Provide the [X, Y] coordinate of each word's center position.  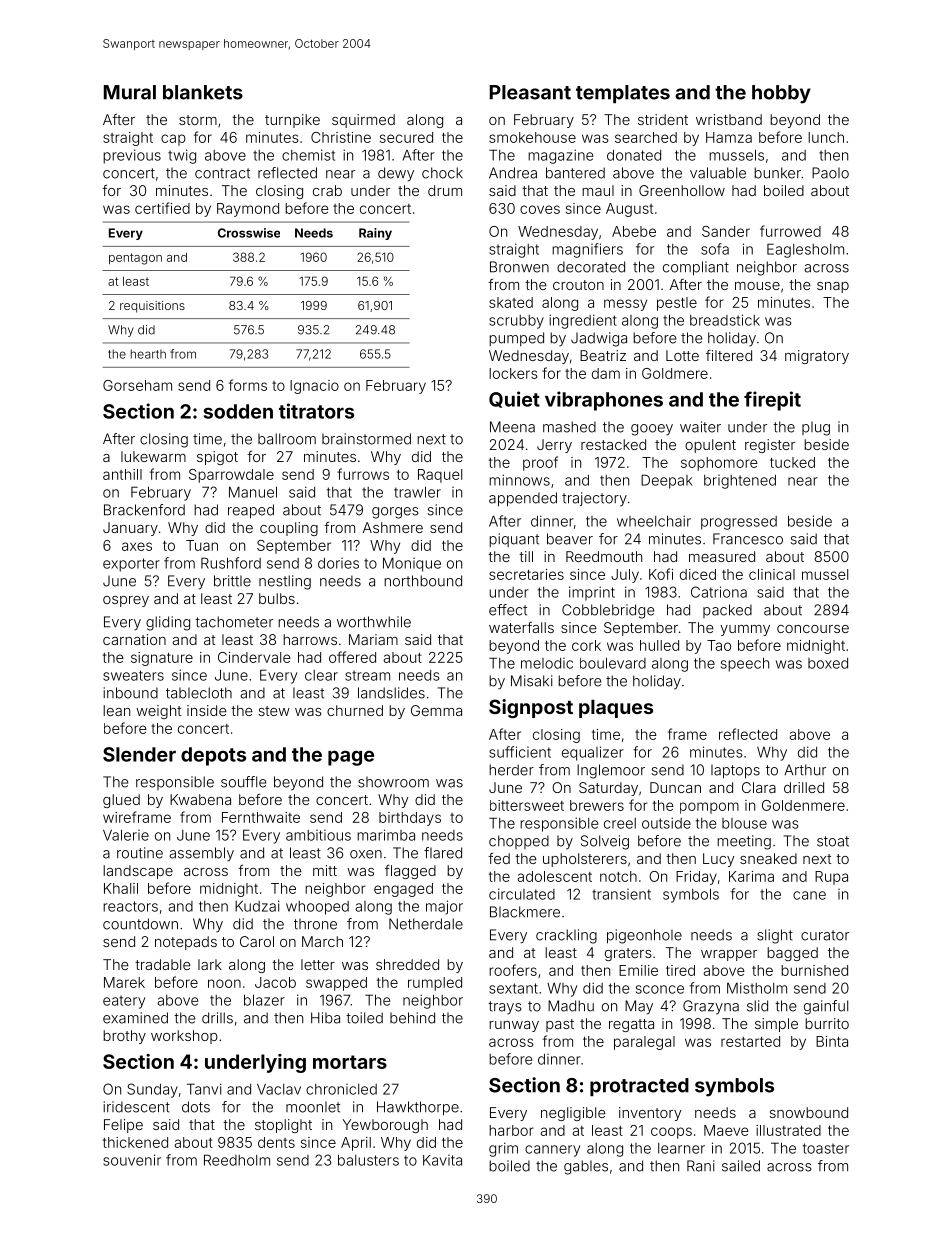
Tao [719, 645]
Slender [139, 754]
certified [162, 208]
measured [722, 556]
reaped [251, 511]
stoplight [283, 1126]
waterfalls [521, 627]
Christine [341, 137]
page [351, 758]
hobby [781, 94]
